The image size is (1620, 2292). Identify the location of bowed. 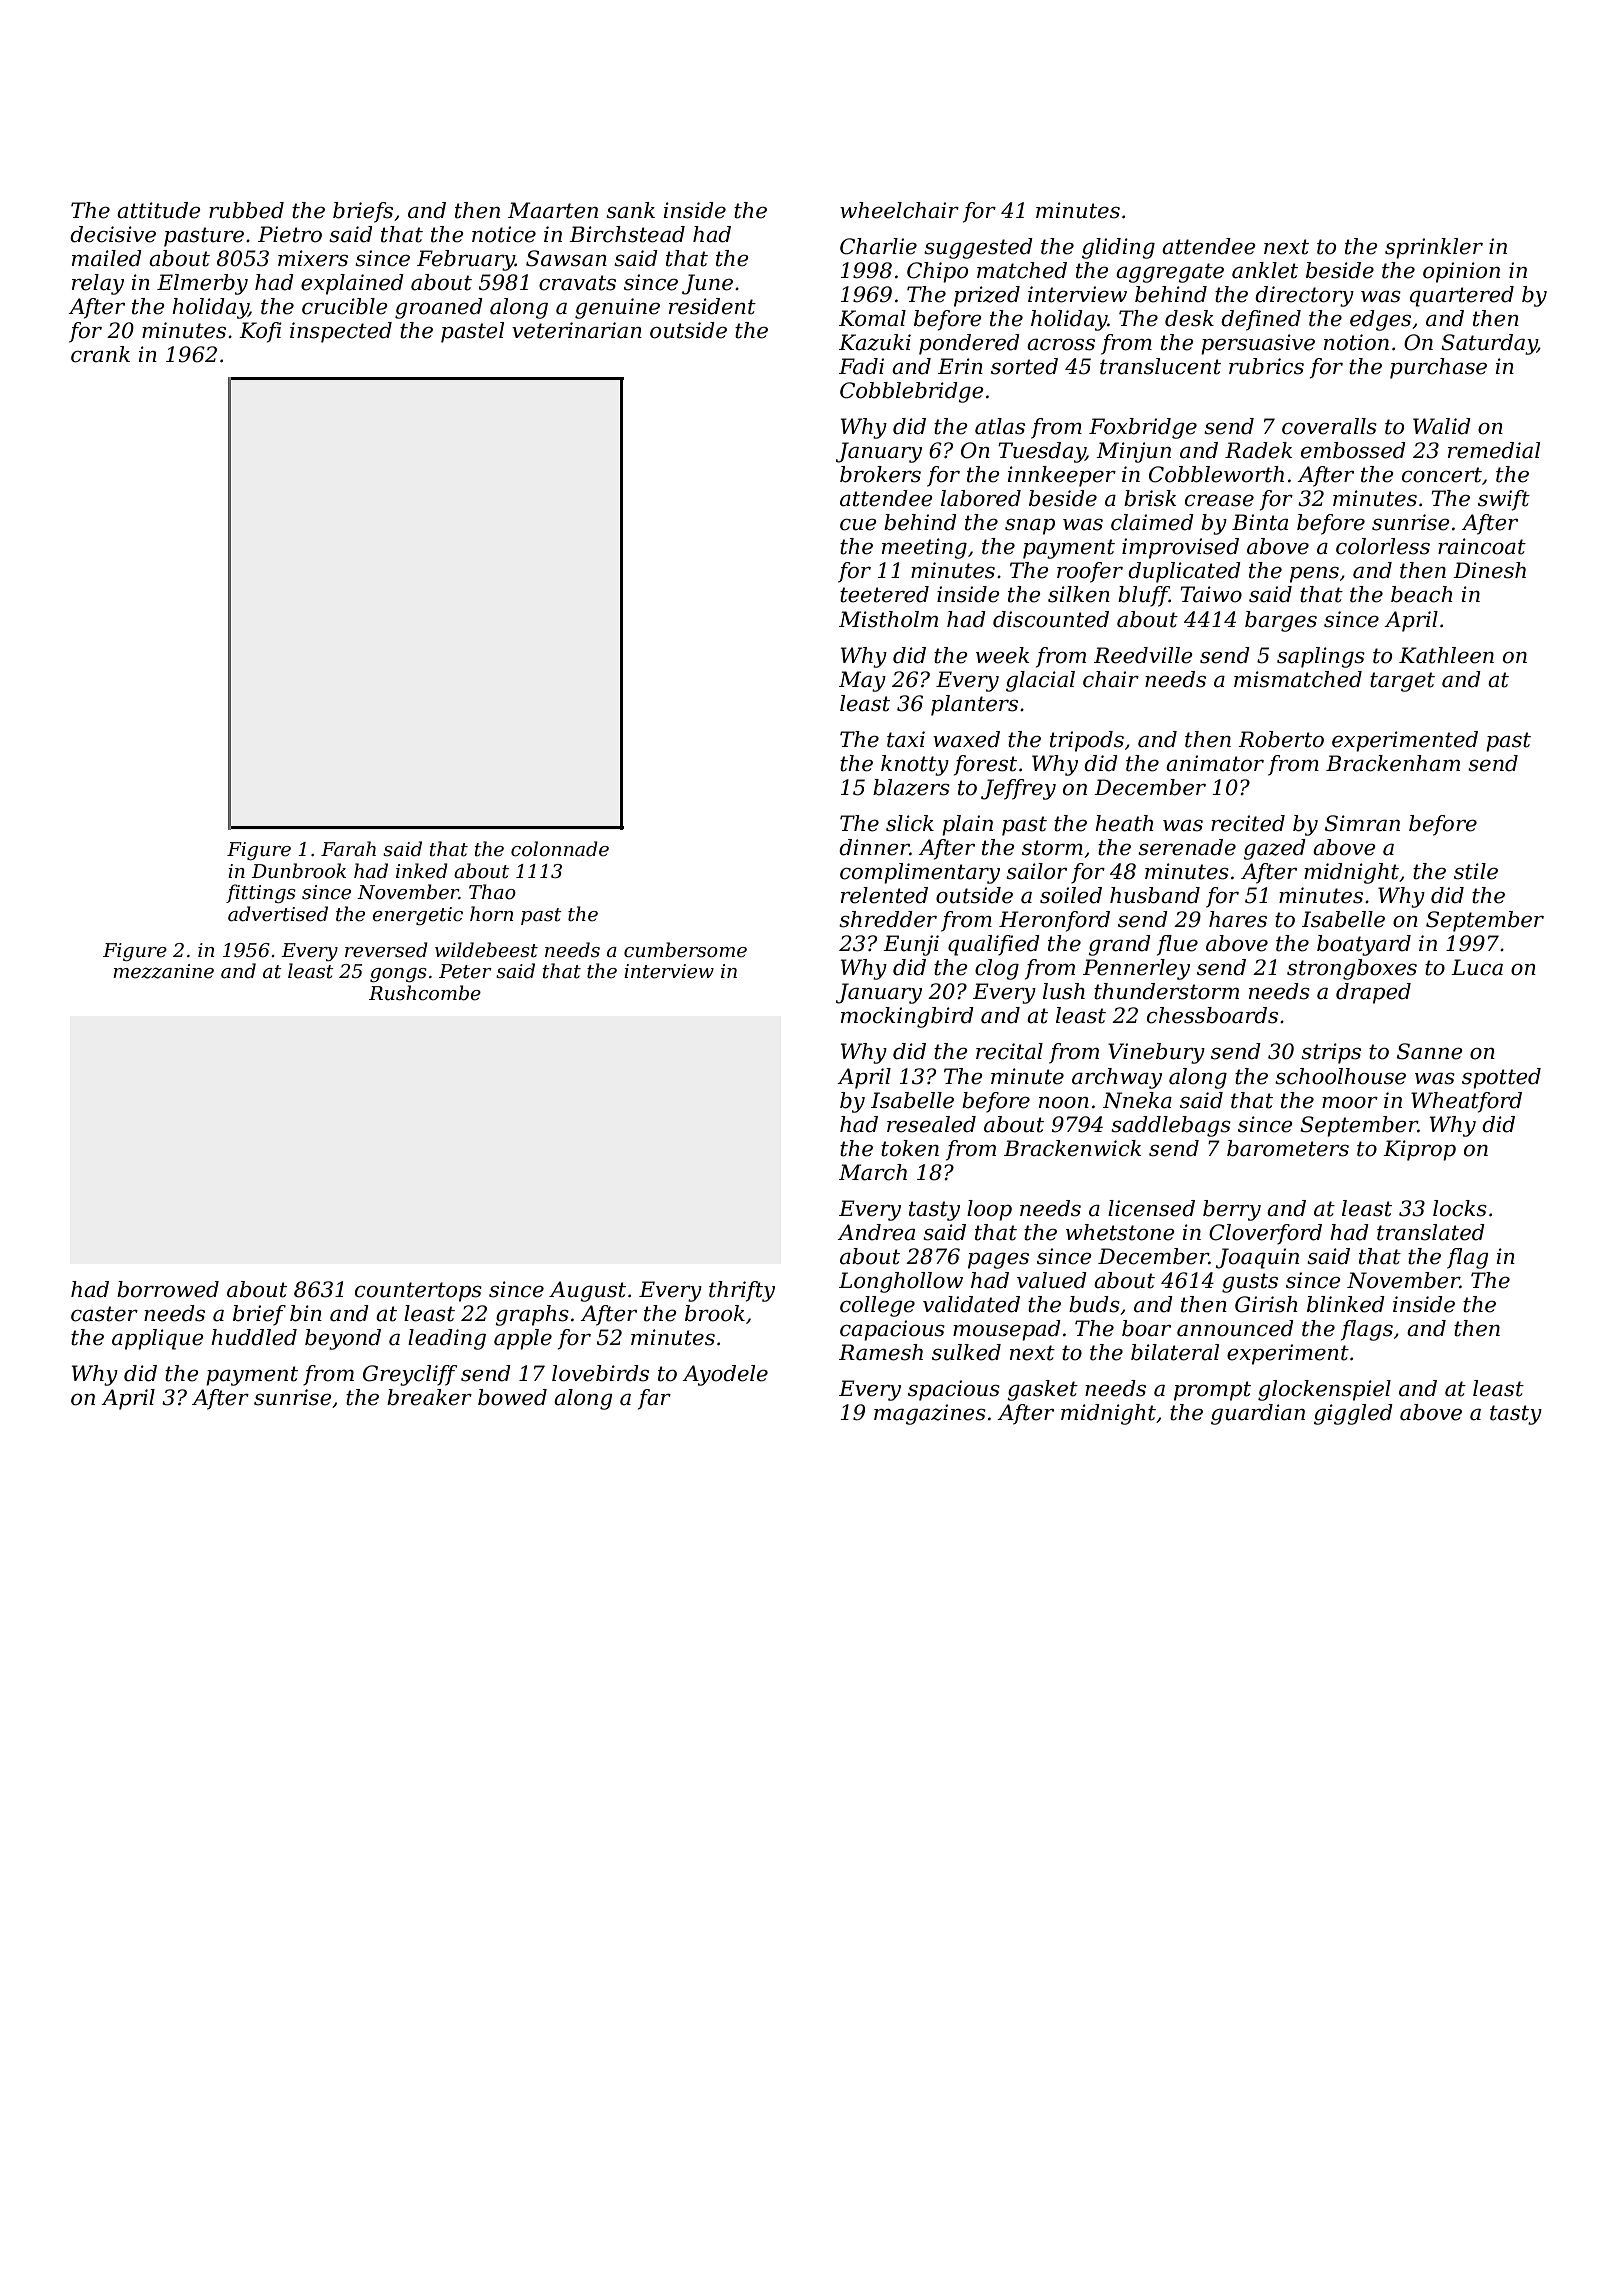
(512, 1397).
